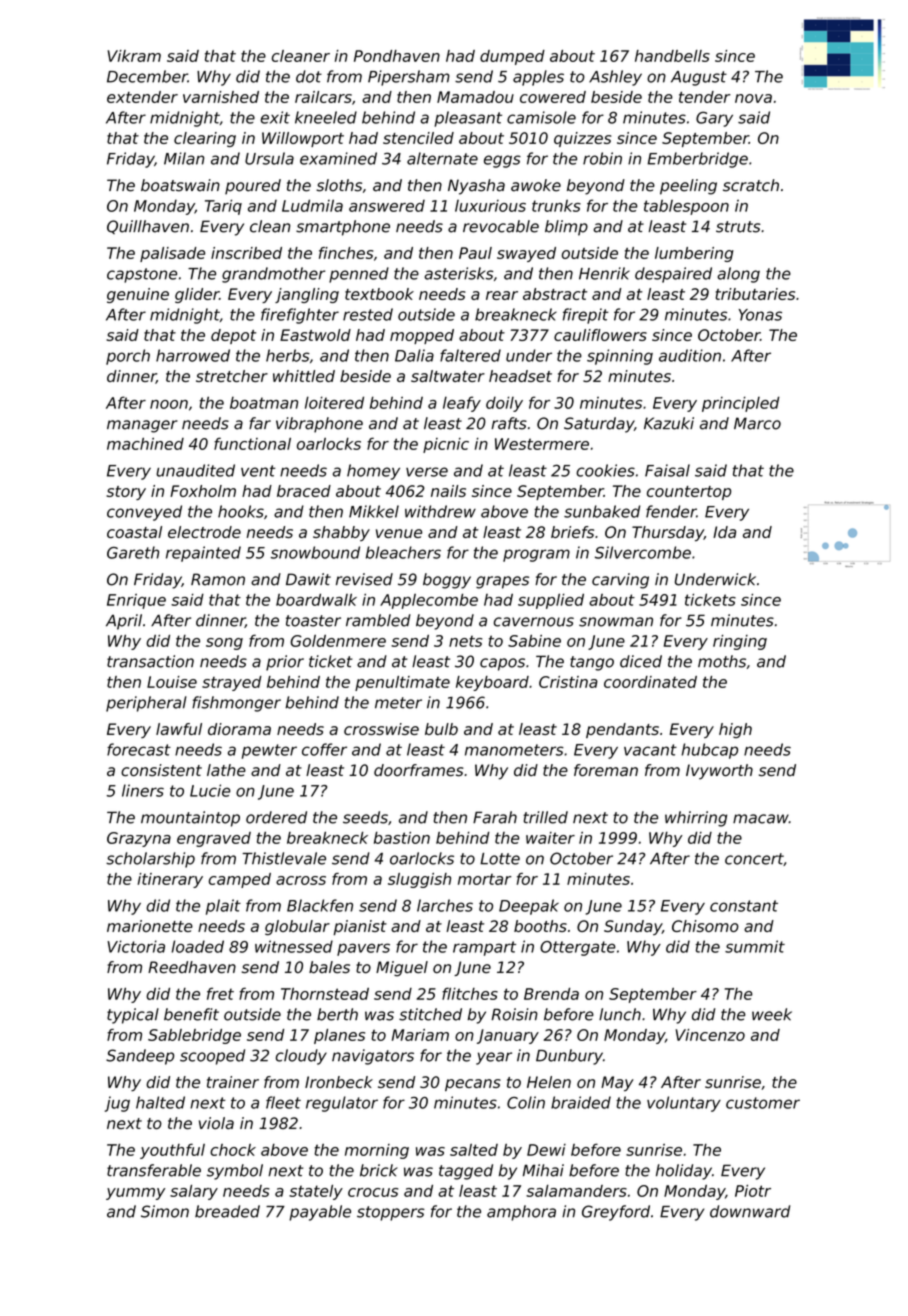 The height and width of the screenshot is (1316, 908). Describe the element at coordinates (466, 1172) in the screenshot. I see `tagged` at that location.
